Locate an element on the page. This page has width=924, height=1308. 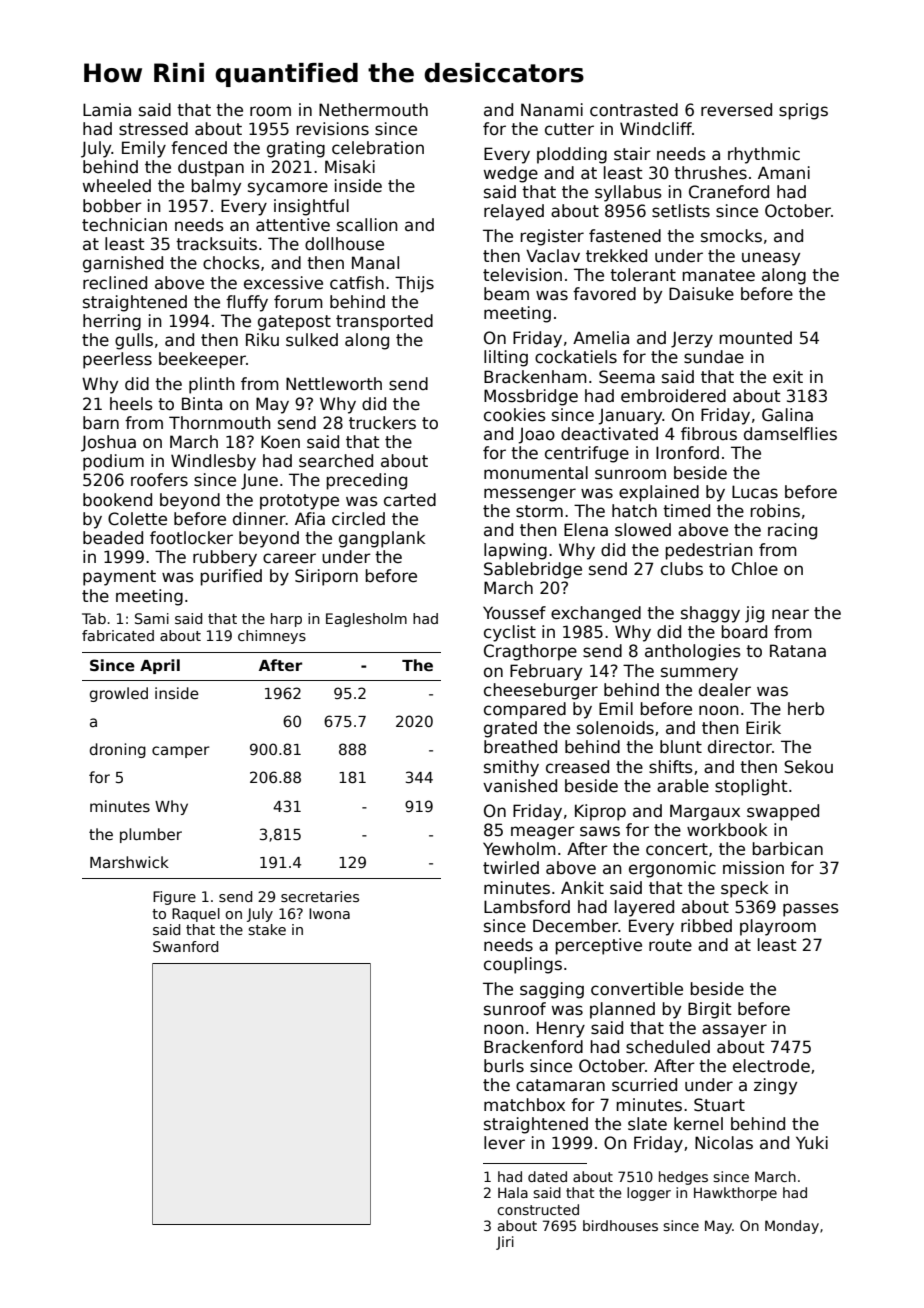
shifts is located at coordinates (671, 767).
